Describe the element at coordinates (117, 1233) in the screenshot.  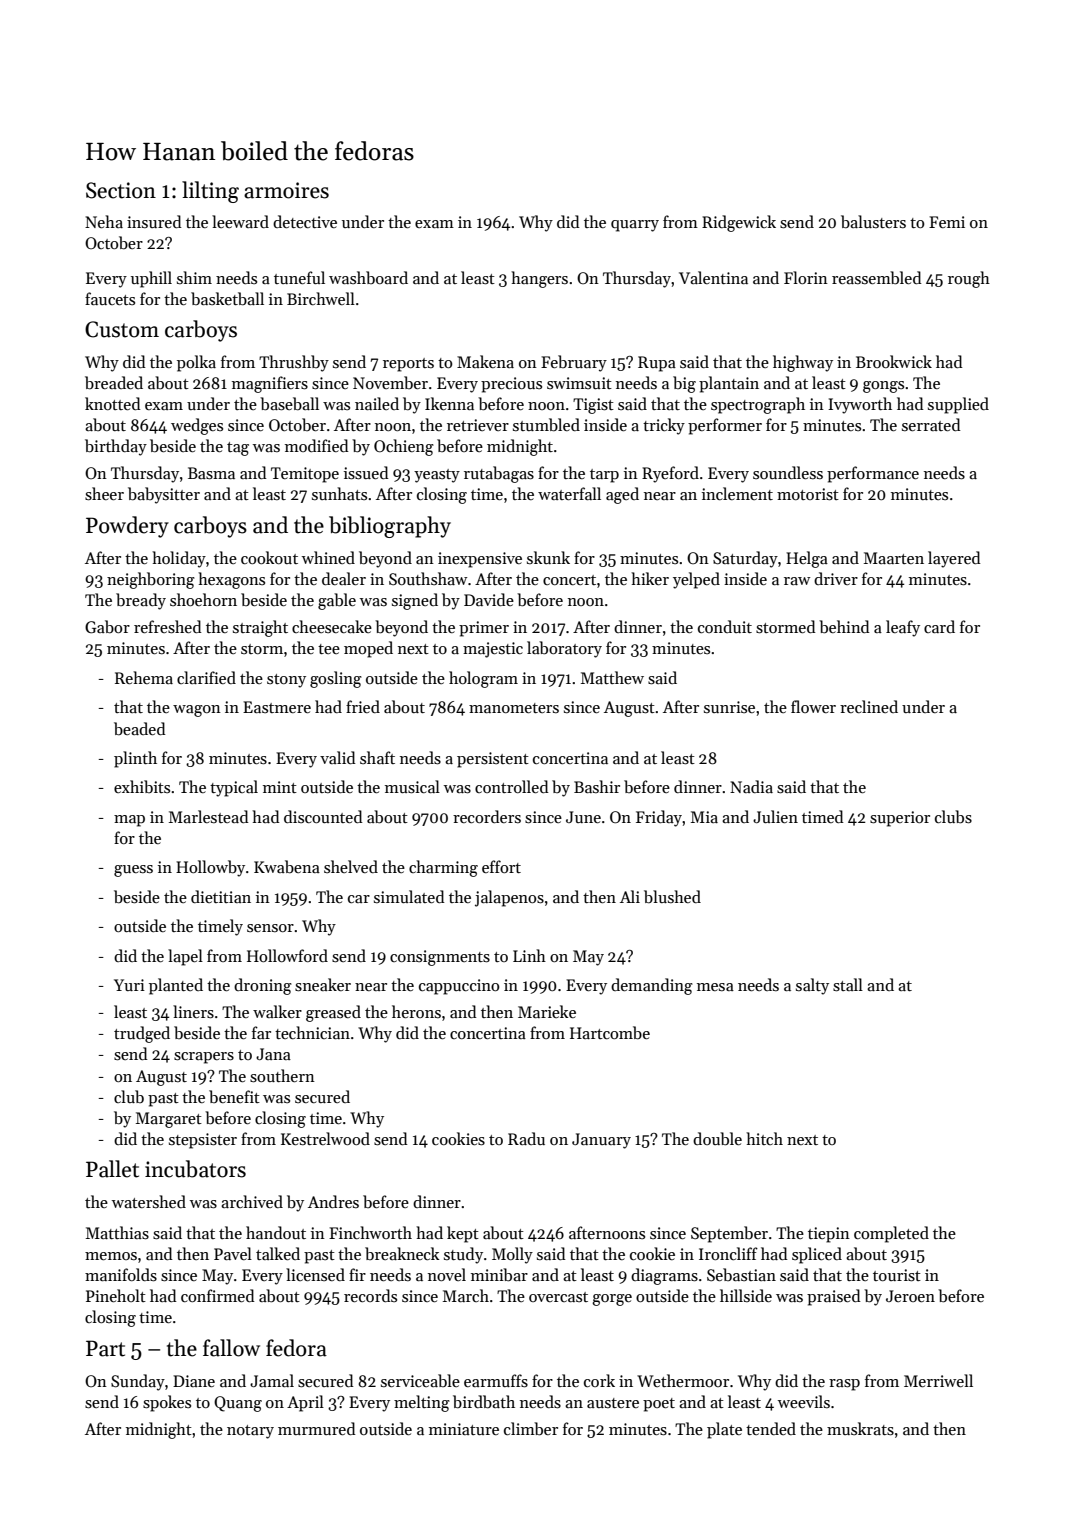
I see `Matthias` at that location.
